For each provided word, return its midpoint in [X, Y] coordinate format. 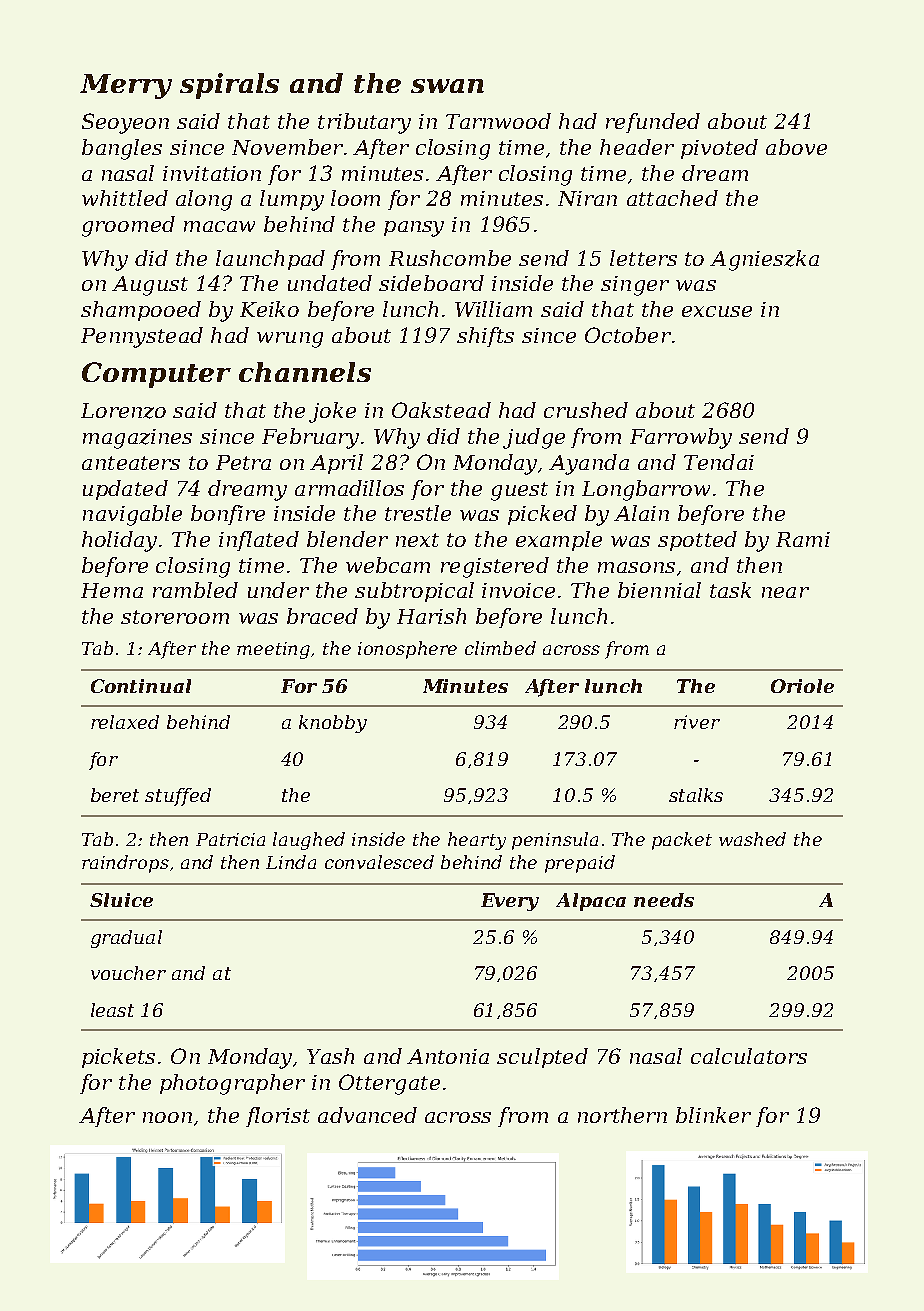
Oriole [802, 686]
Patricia [230, 839]
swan [447, 86]
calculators [749, 1056]
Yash [330, 1056]
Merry [126, 86]
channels [305, 372]
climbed [500, 648]
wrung [290, 340]
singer [635, 286]
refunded [653, 123]
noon [167, 1117]
